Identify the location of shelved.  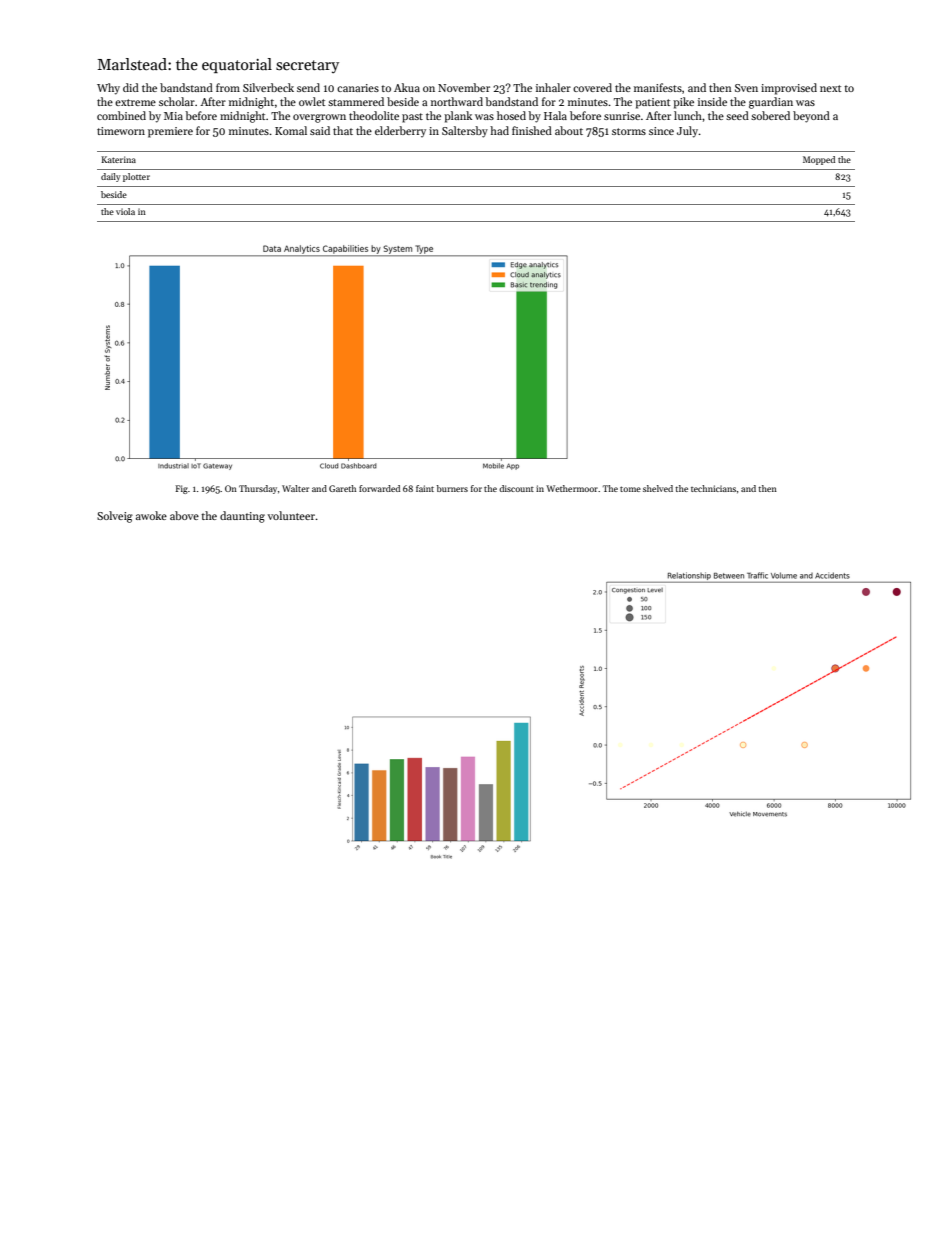
(658, 488).
